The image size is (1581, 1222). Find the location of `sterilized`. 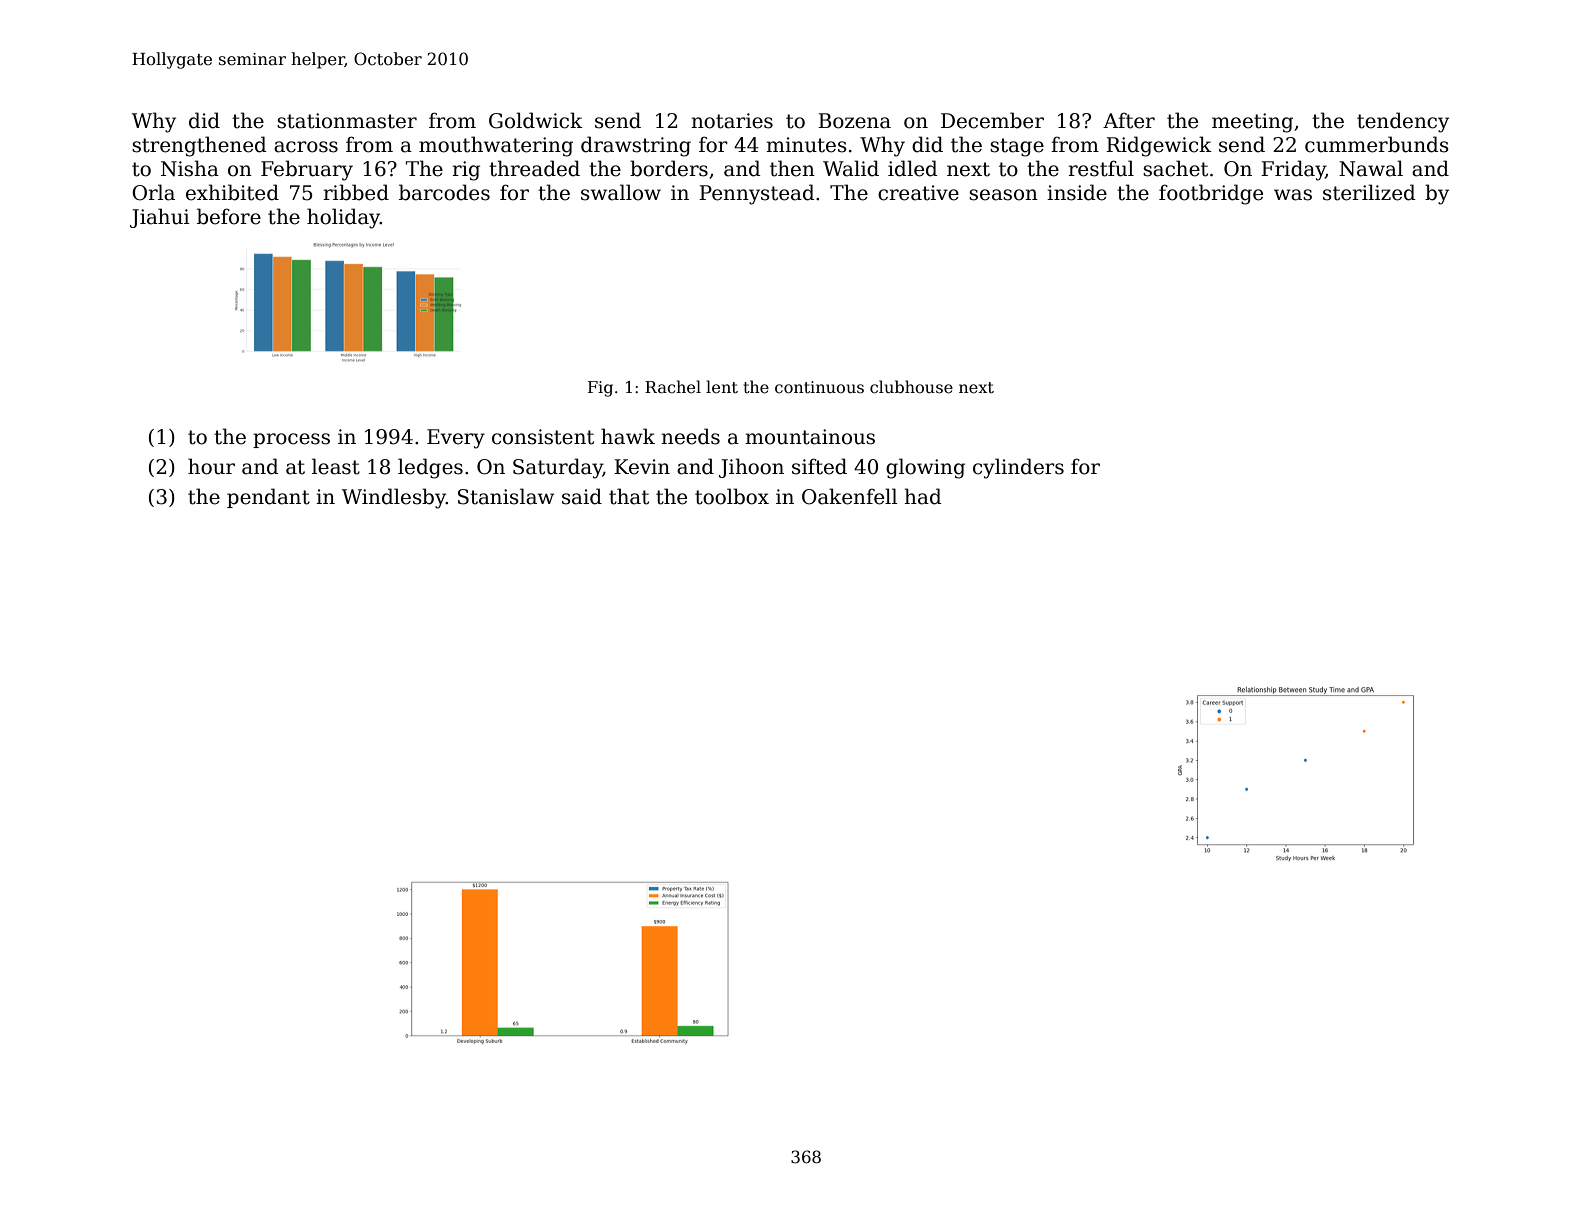

sterilized is located at coordinates (1369, 192).
